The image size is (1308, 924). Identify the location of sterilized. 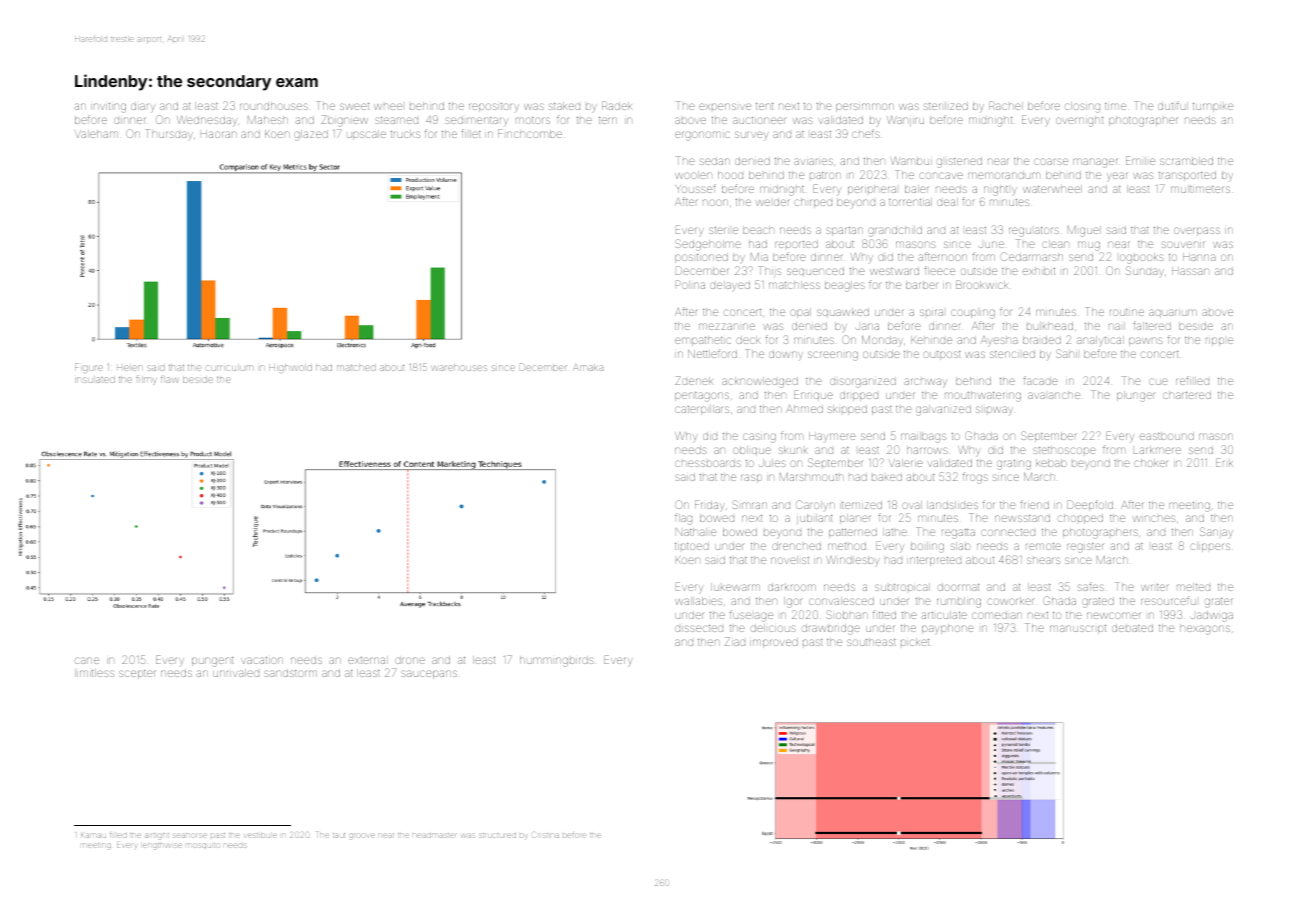
(946, 106).
